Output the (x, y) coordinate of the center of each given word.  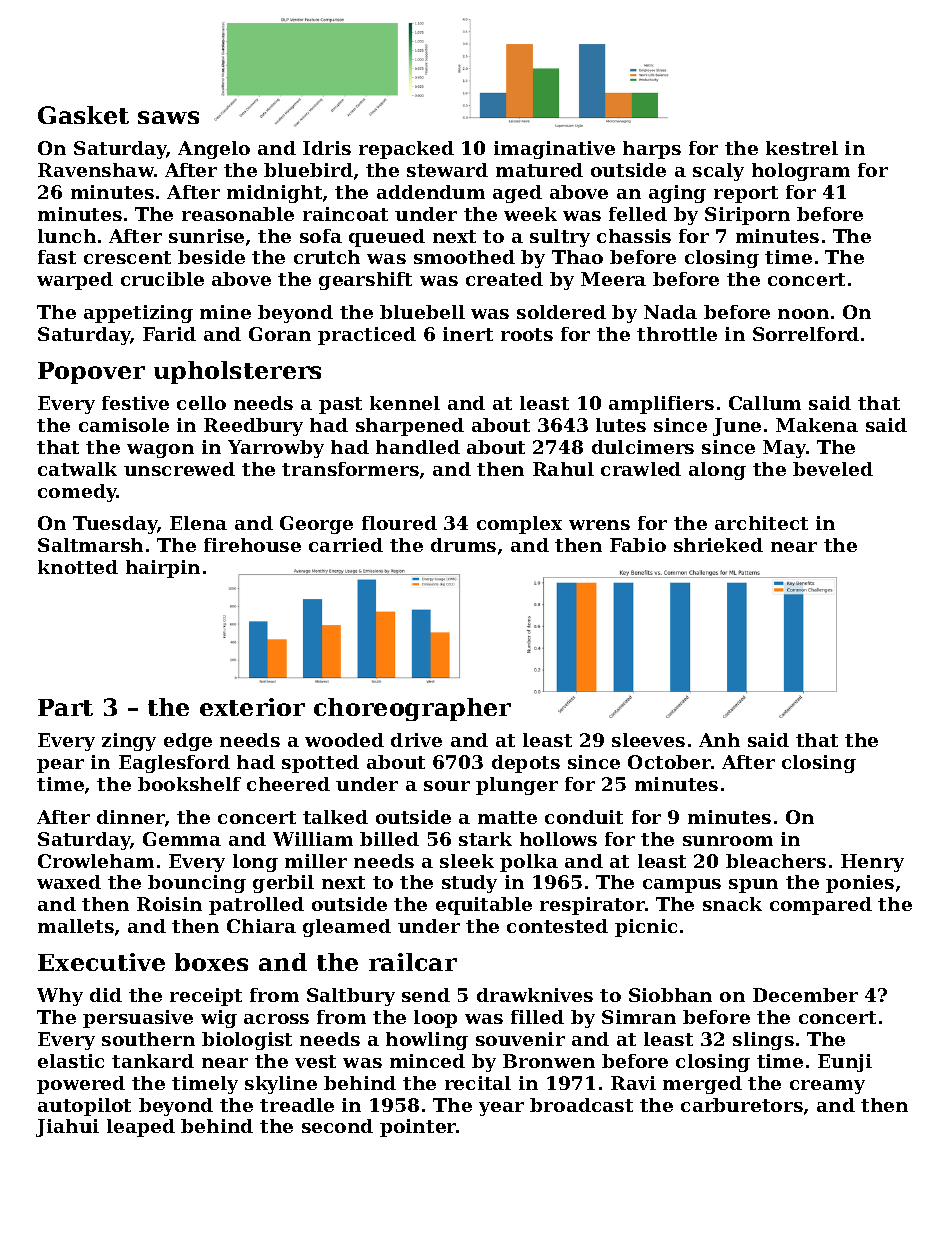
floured (399, 523)
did (106, 995)
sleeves (648, 740)
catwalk (77, 469)
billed (389, 839)
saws (168, 117)
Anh (719, 740)
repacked (406, 150)
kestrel (802, 148)
